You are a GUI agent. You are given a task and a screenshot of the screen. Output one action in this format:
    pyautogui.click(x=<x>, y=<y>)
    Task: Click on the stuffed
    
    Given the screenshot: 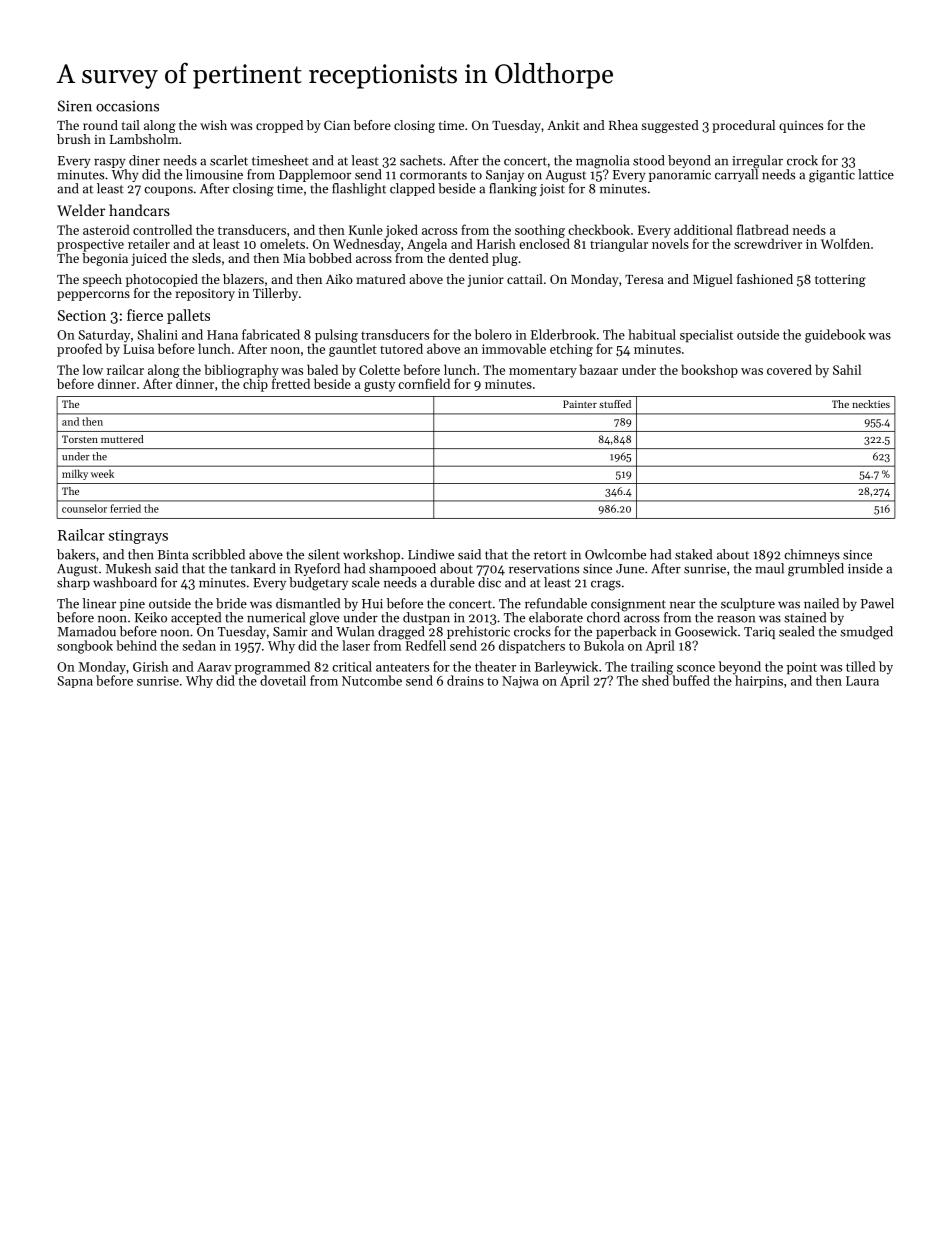 What is the action you would take?
    pyautogui.click(x=615, y=404)
